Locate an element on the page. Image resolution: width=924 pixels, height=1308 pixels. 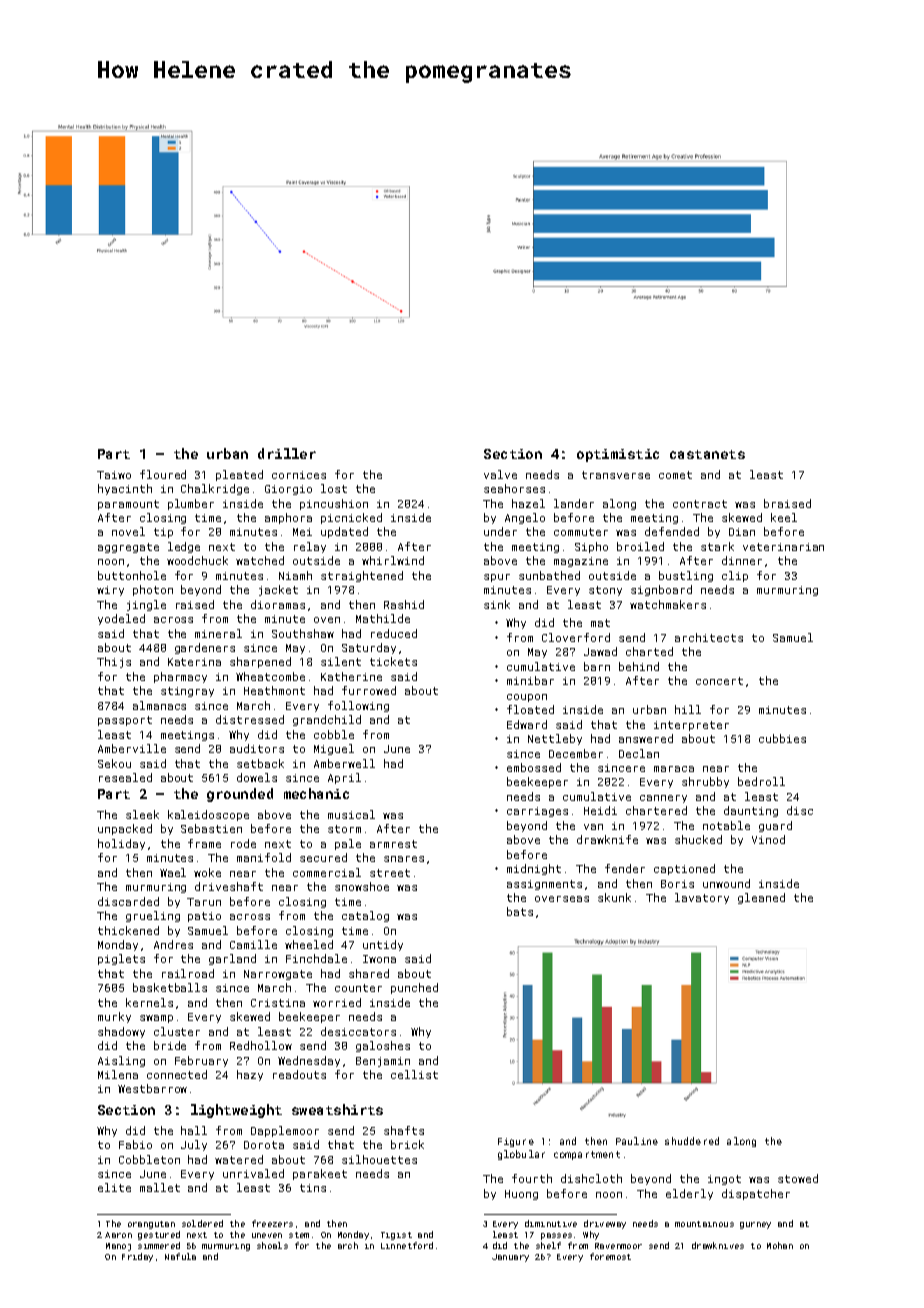
Linnetford is located at coordinates (407, 1245).
